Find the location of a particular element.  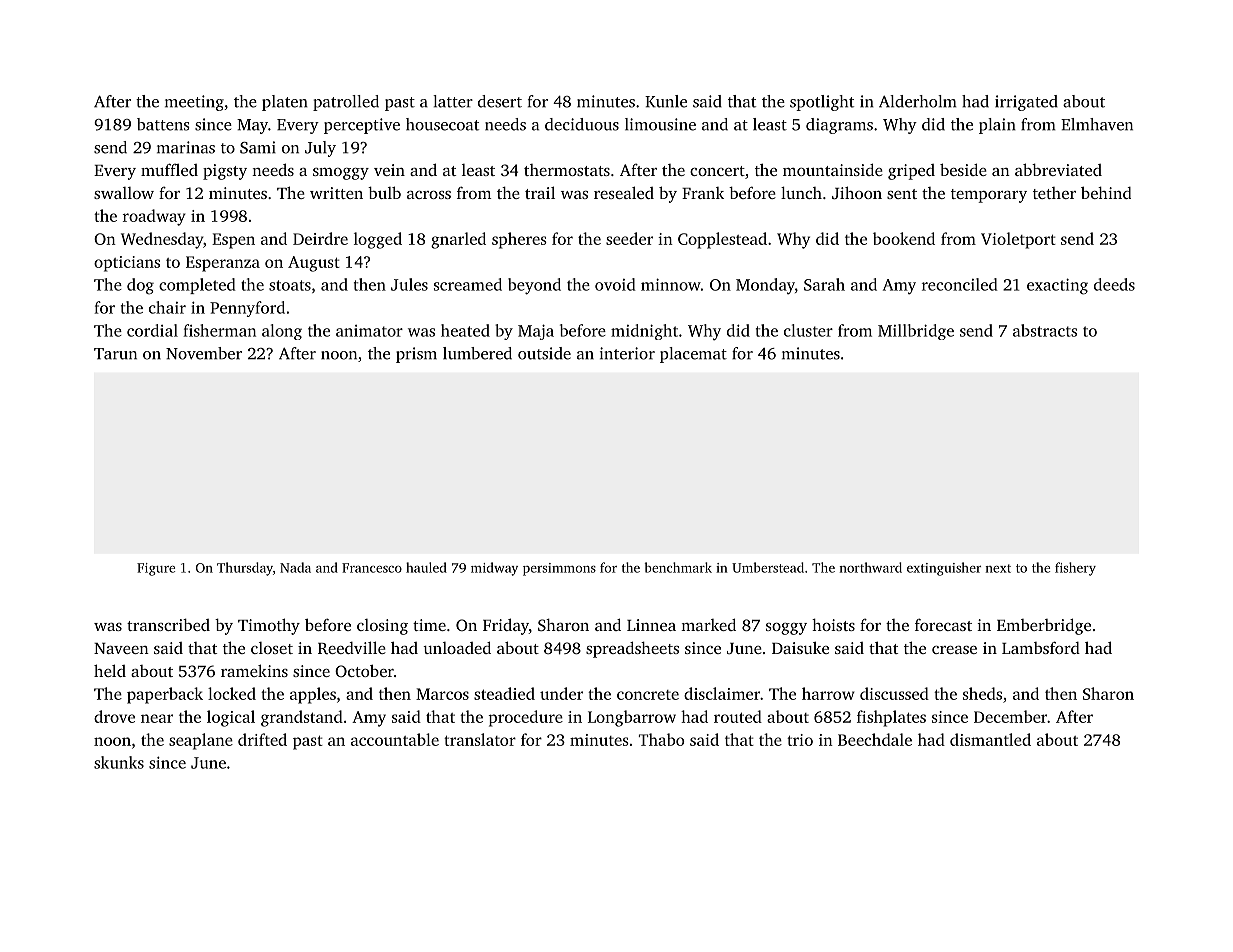

skunks is located at coordinates (119, 762).
